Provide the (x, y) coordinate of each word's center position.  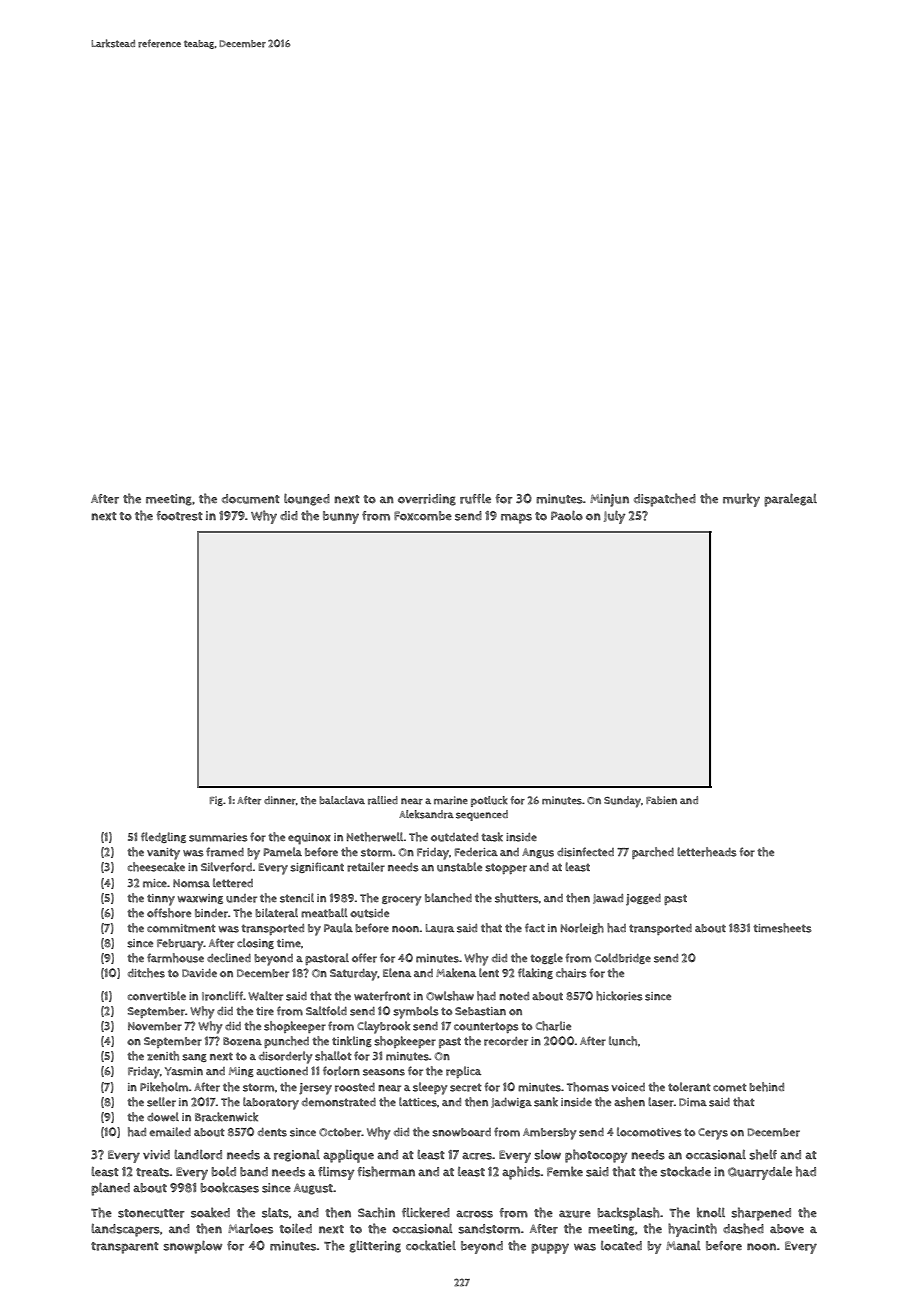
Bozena (242, 1041)
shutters (517, 898)
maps (516, 518)
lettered (233, 883)
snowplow (192, 1247)
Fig (216, 801)
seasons (384, 1072)
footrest (180, 516)
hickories (619, 996)
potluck (489, 801)
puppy (550, 1248)
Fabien (661, 800)
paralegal (790, 500)
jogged (643, 900)
